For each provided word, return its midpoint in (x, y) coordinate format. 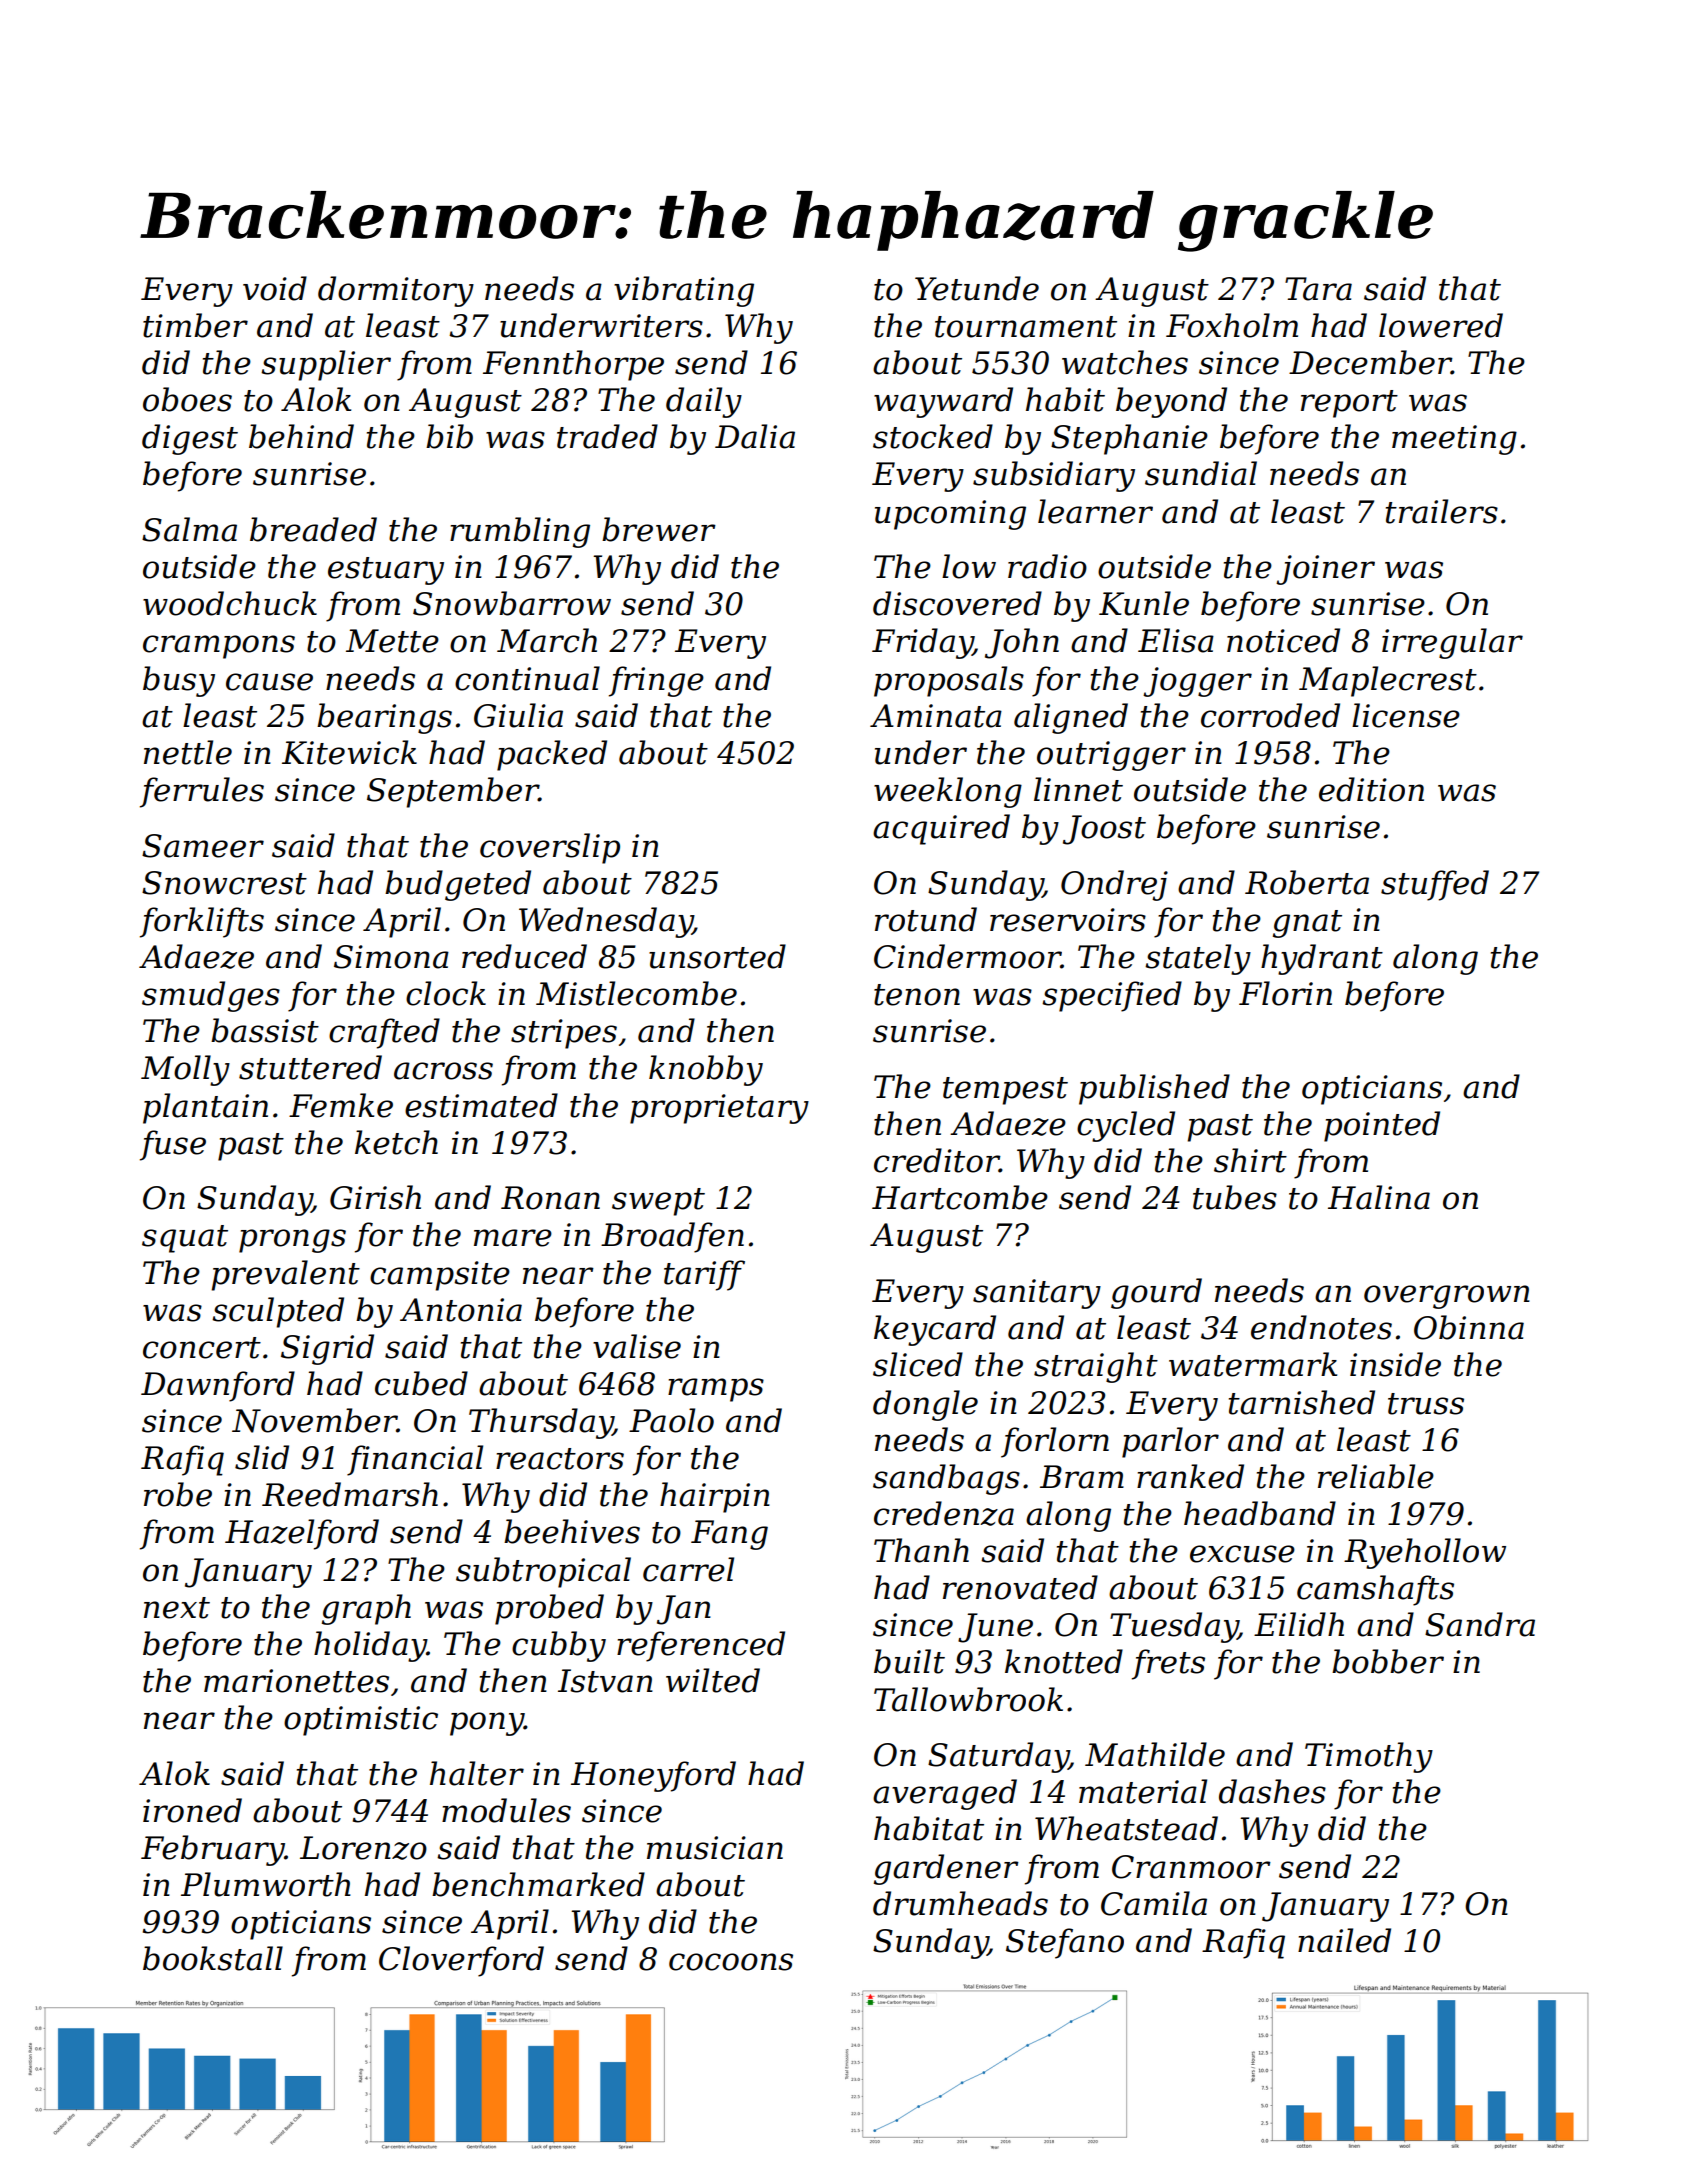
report (1349, 404)
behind (301, 436)
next (177, 1608)
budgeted (458, 885)
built (909, 1661)
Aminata (936, 716)
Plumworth (266, 1884)
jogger (1197, 682)
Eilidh (1299, 1624)
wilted (713, 1680)
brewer (659, 529)
